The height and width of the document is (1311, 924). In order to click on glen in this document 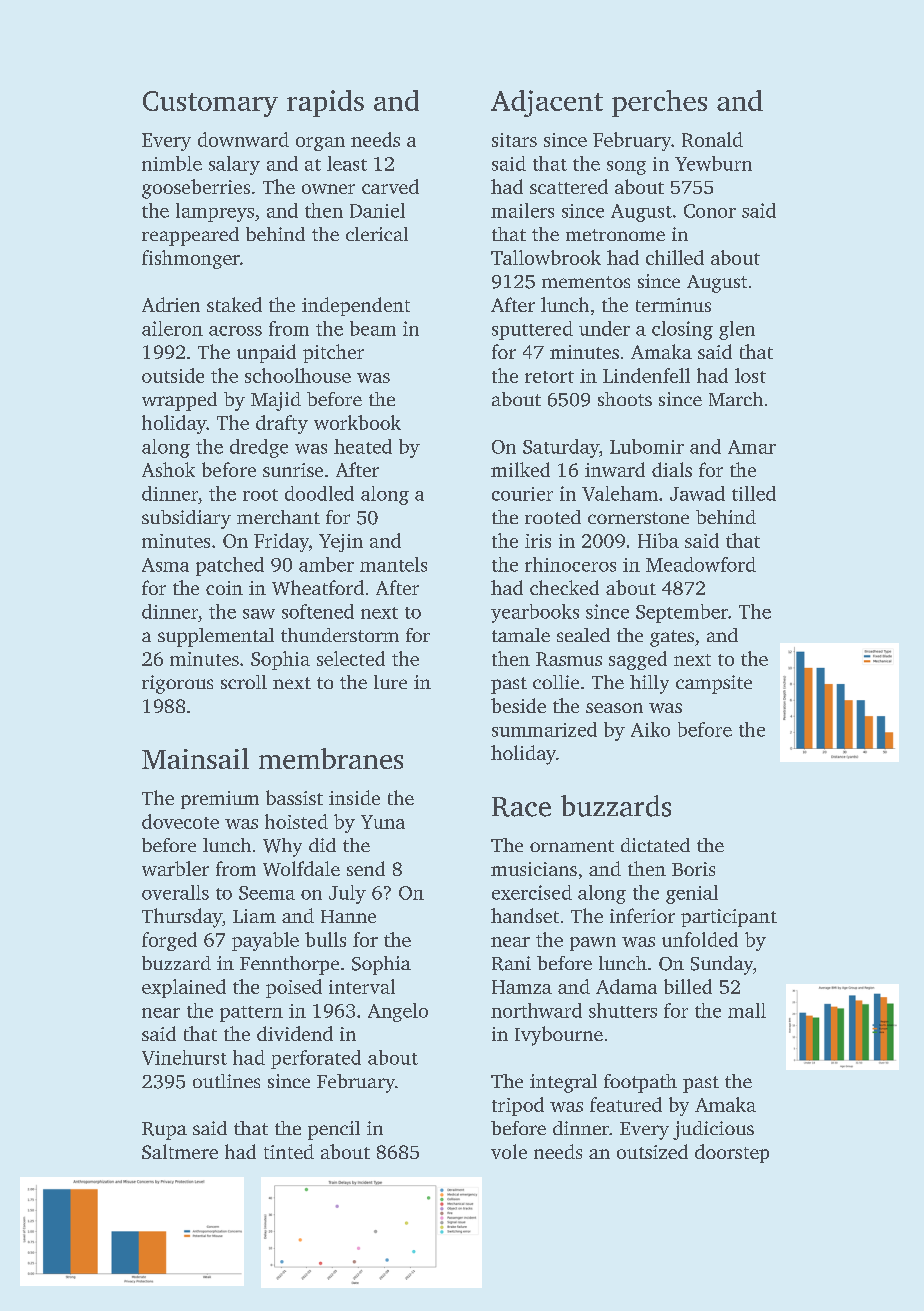, I will do `click(737, 330)`.
